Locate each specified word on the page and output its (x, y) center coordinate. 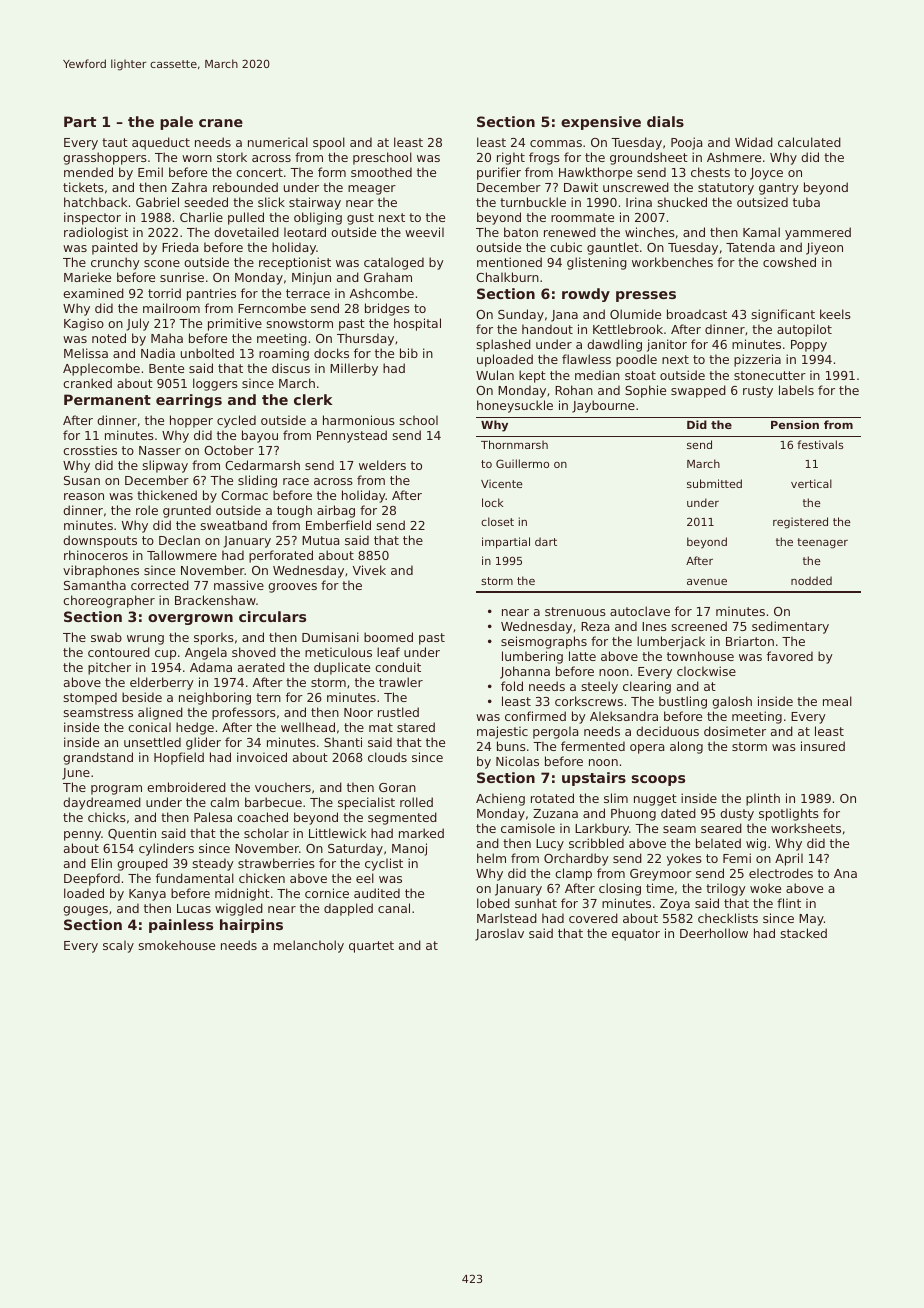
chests (710, 172)
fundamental (195, 878)
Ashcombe (382, 293)
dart (546, 541)
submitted (714, 483)
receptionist (295, 263)
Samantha (95, 585)
